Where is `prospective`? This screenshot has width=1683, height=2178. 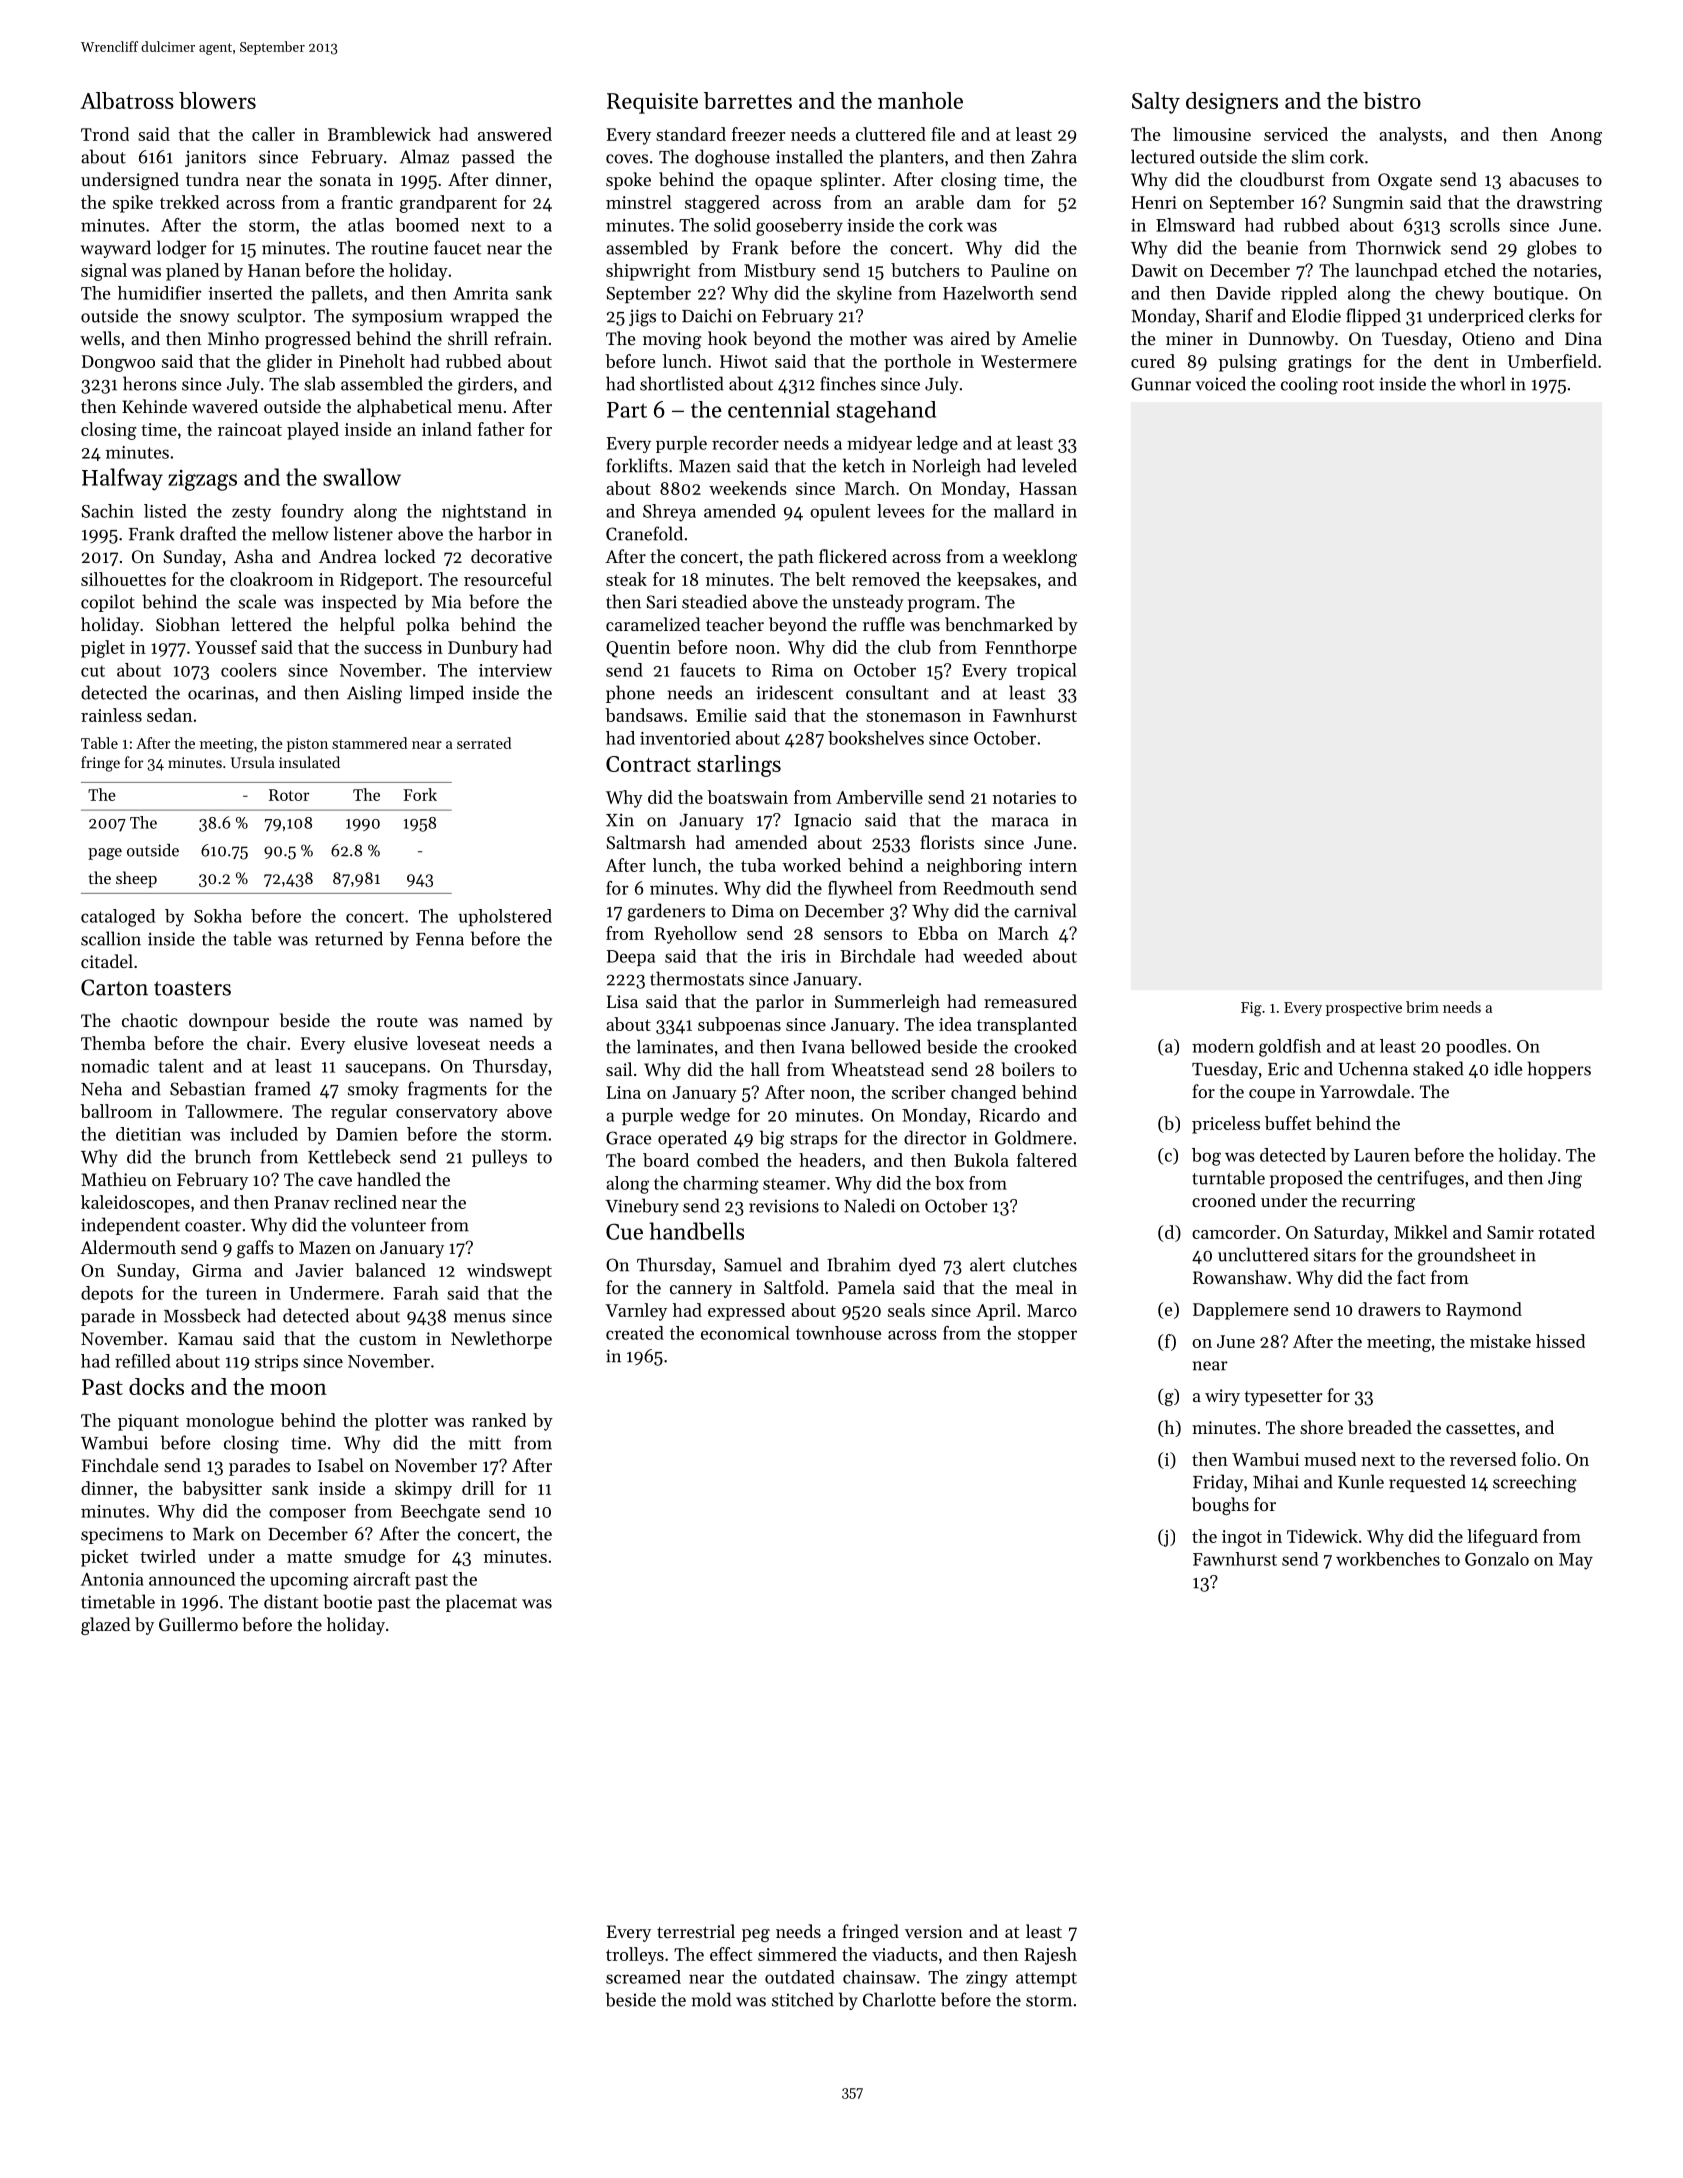
prospective is located at coordinates (1364, 1009).
